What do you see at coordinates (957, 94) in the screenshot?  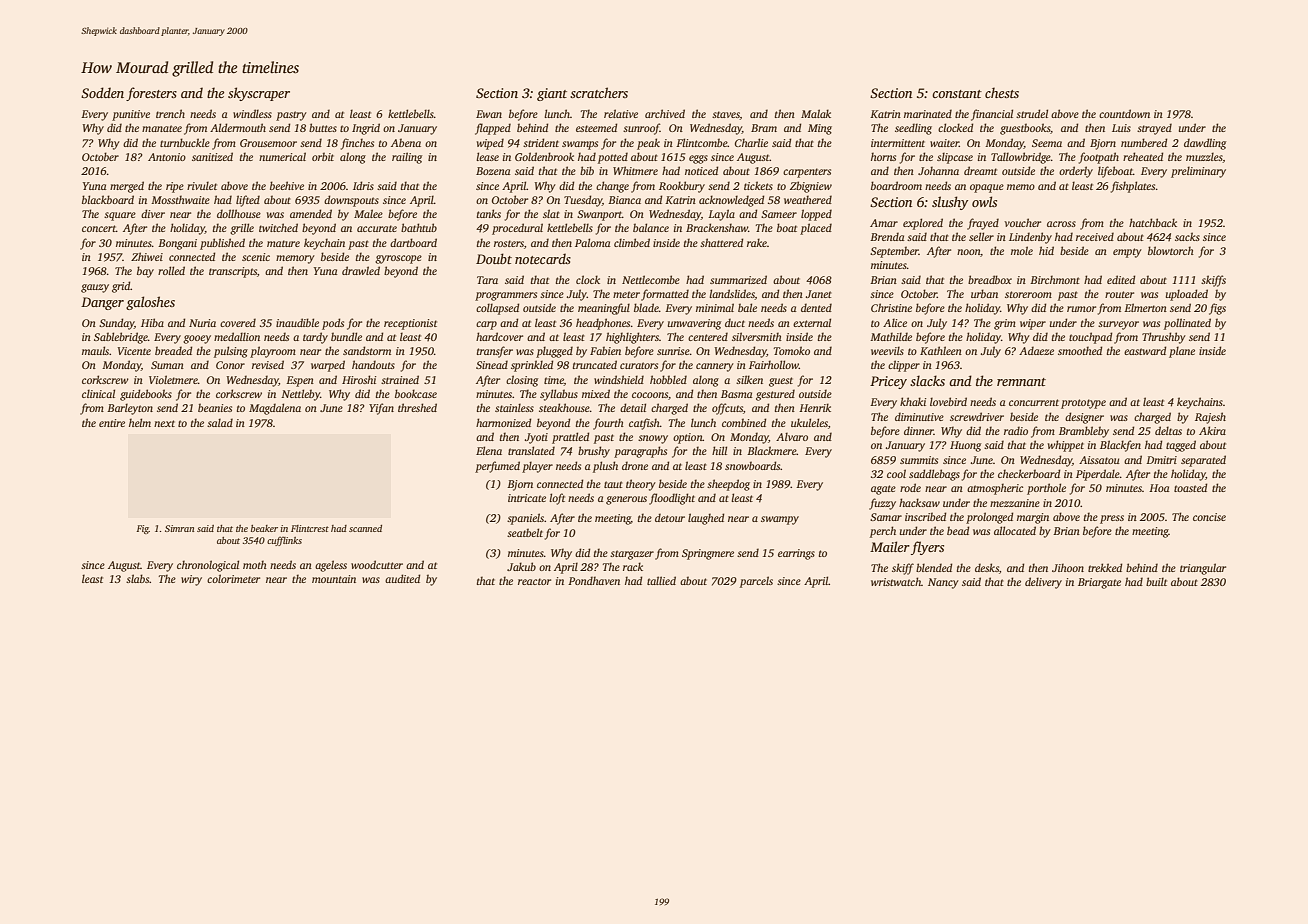 I see `constant` at bounding box center [957, 94].
